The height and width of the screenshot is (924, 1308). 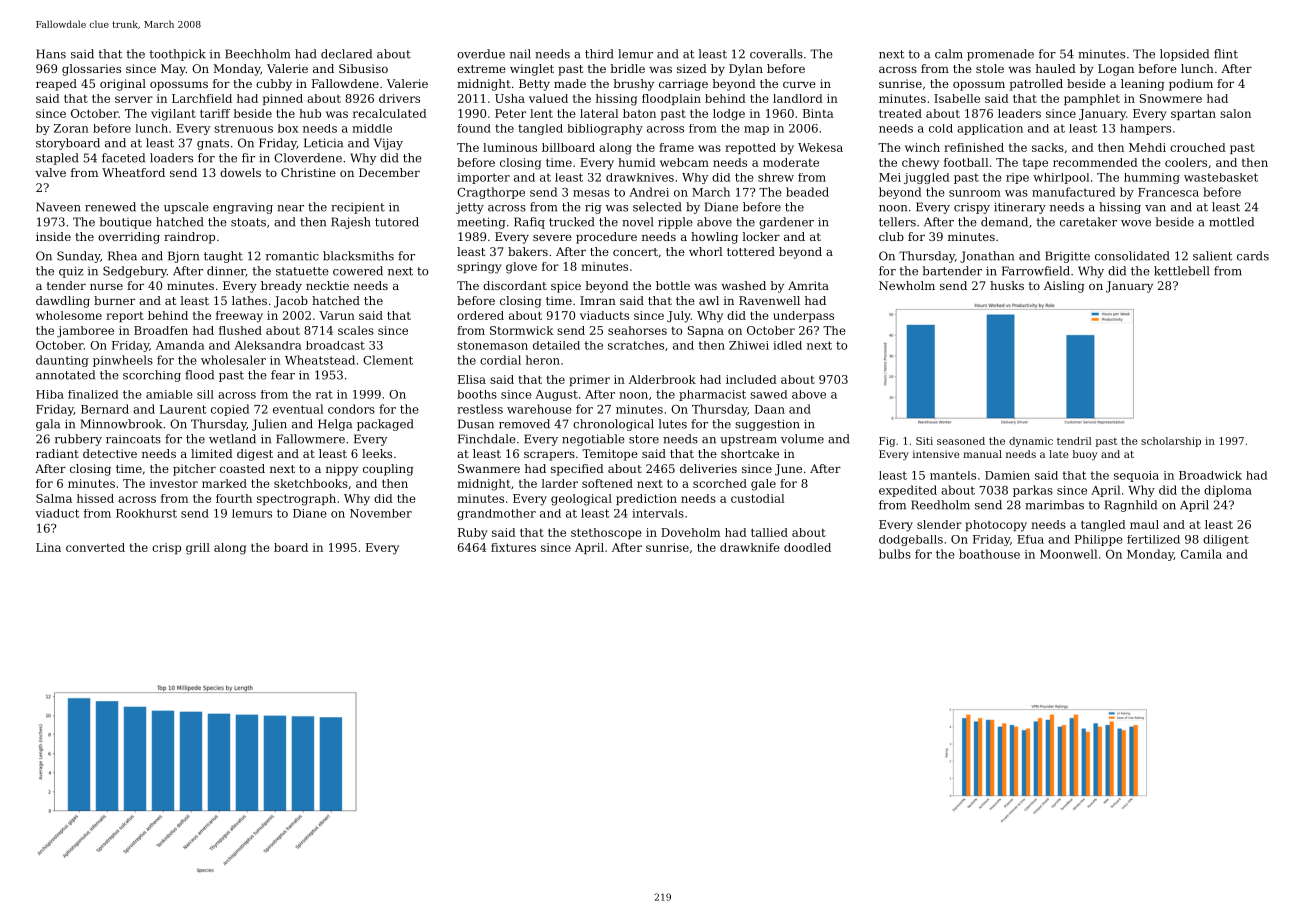 What do you see at coordinates (1210, 475) in the screenshot?
I see `Broadwick` at bounding box center [1210, 475].
